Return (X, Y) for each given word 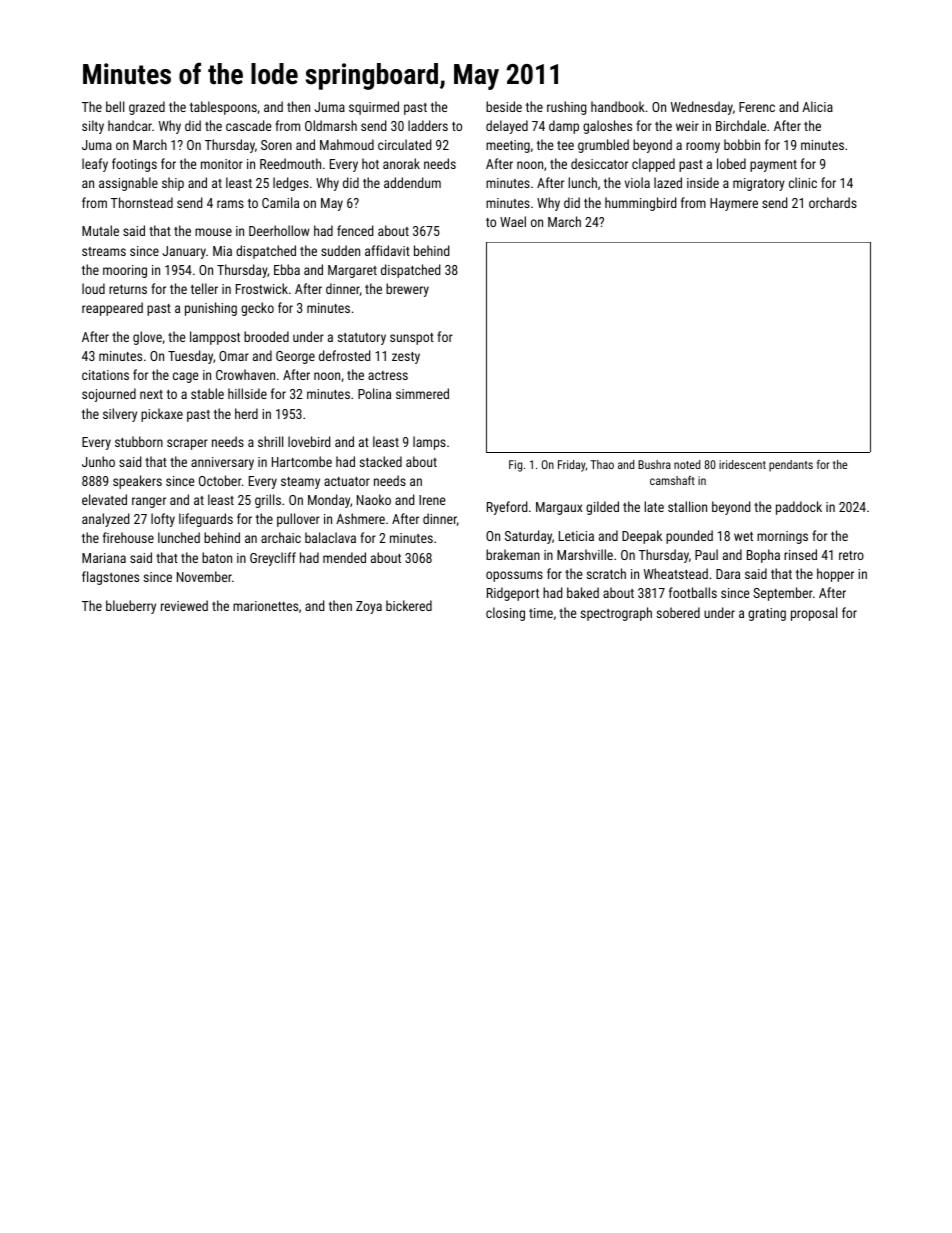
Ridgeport (513, 594)
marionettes (265, 606)
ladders (428, 125)
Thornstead (142, 202)
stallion (687, 506)
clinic (803, 182)
